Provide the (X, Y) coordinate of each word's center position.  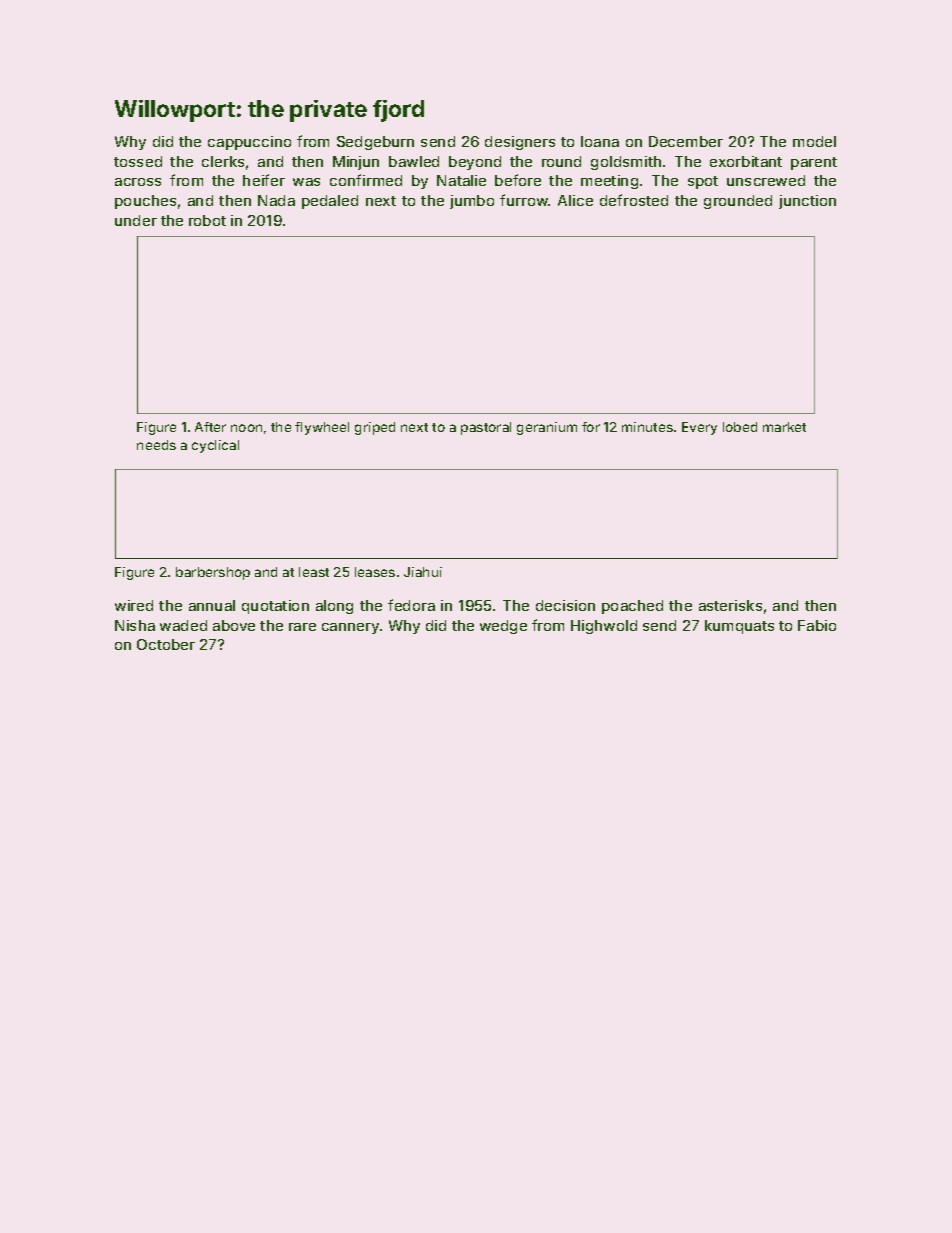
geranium (547, 428)
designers (520, 143)
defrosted (634, 200)
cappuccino (249, 143)
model (814, 141)
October (166, 644)
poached (632, 607)
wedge (503, 627)
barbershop (213, 573)
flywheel (322, 428)
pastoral (486, 428)
